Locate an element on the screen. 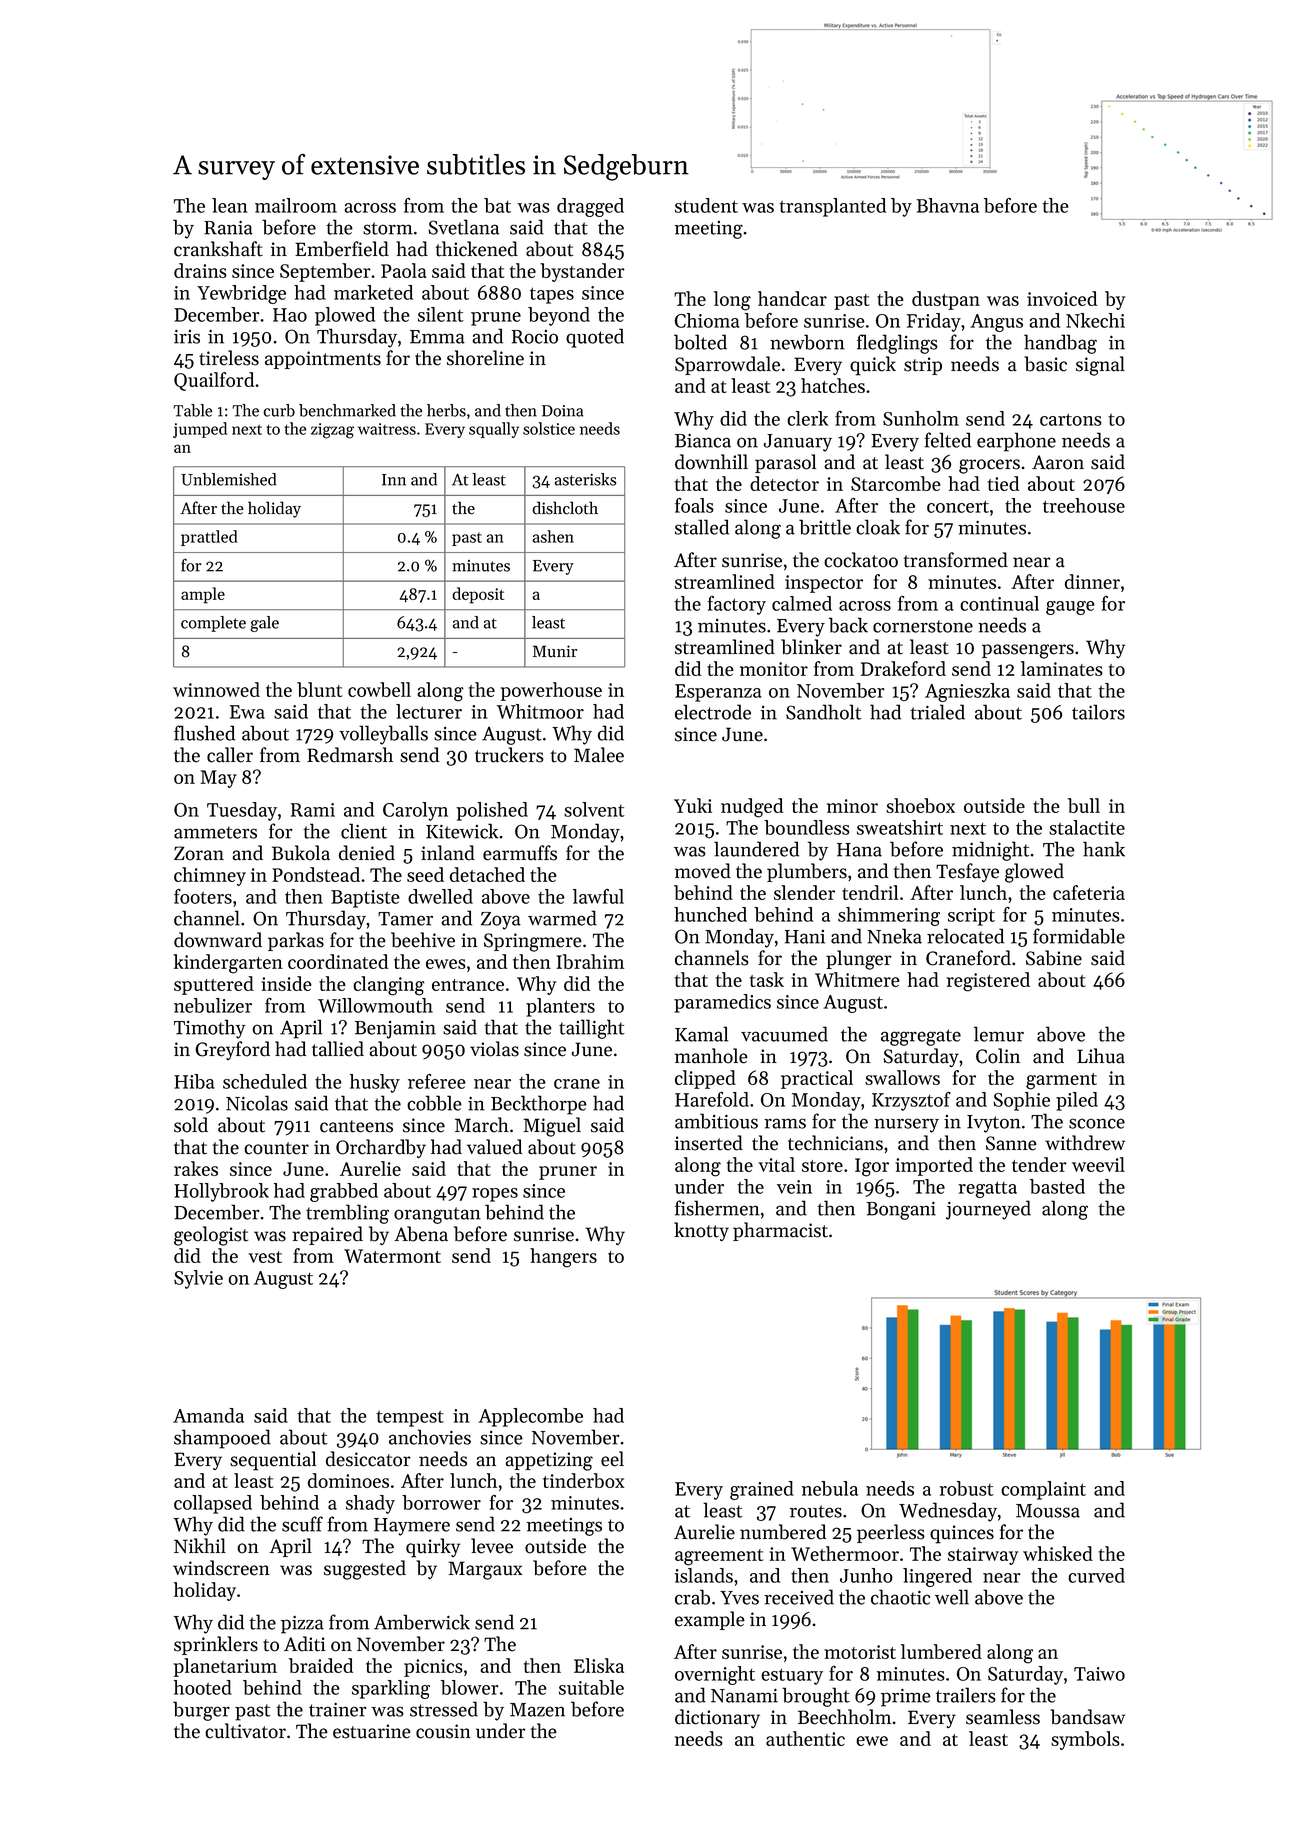 This screenshot has width=1299, height=1837. fledglings is located at coordinates (897, 344).
